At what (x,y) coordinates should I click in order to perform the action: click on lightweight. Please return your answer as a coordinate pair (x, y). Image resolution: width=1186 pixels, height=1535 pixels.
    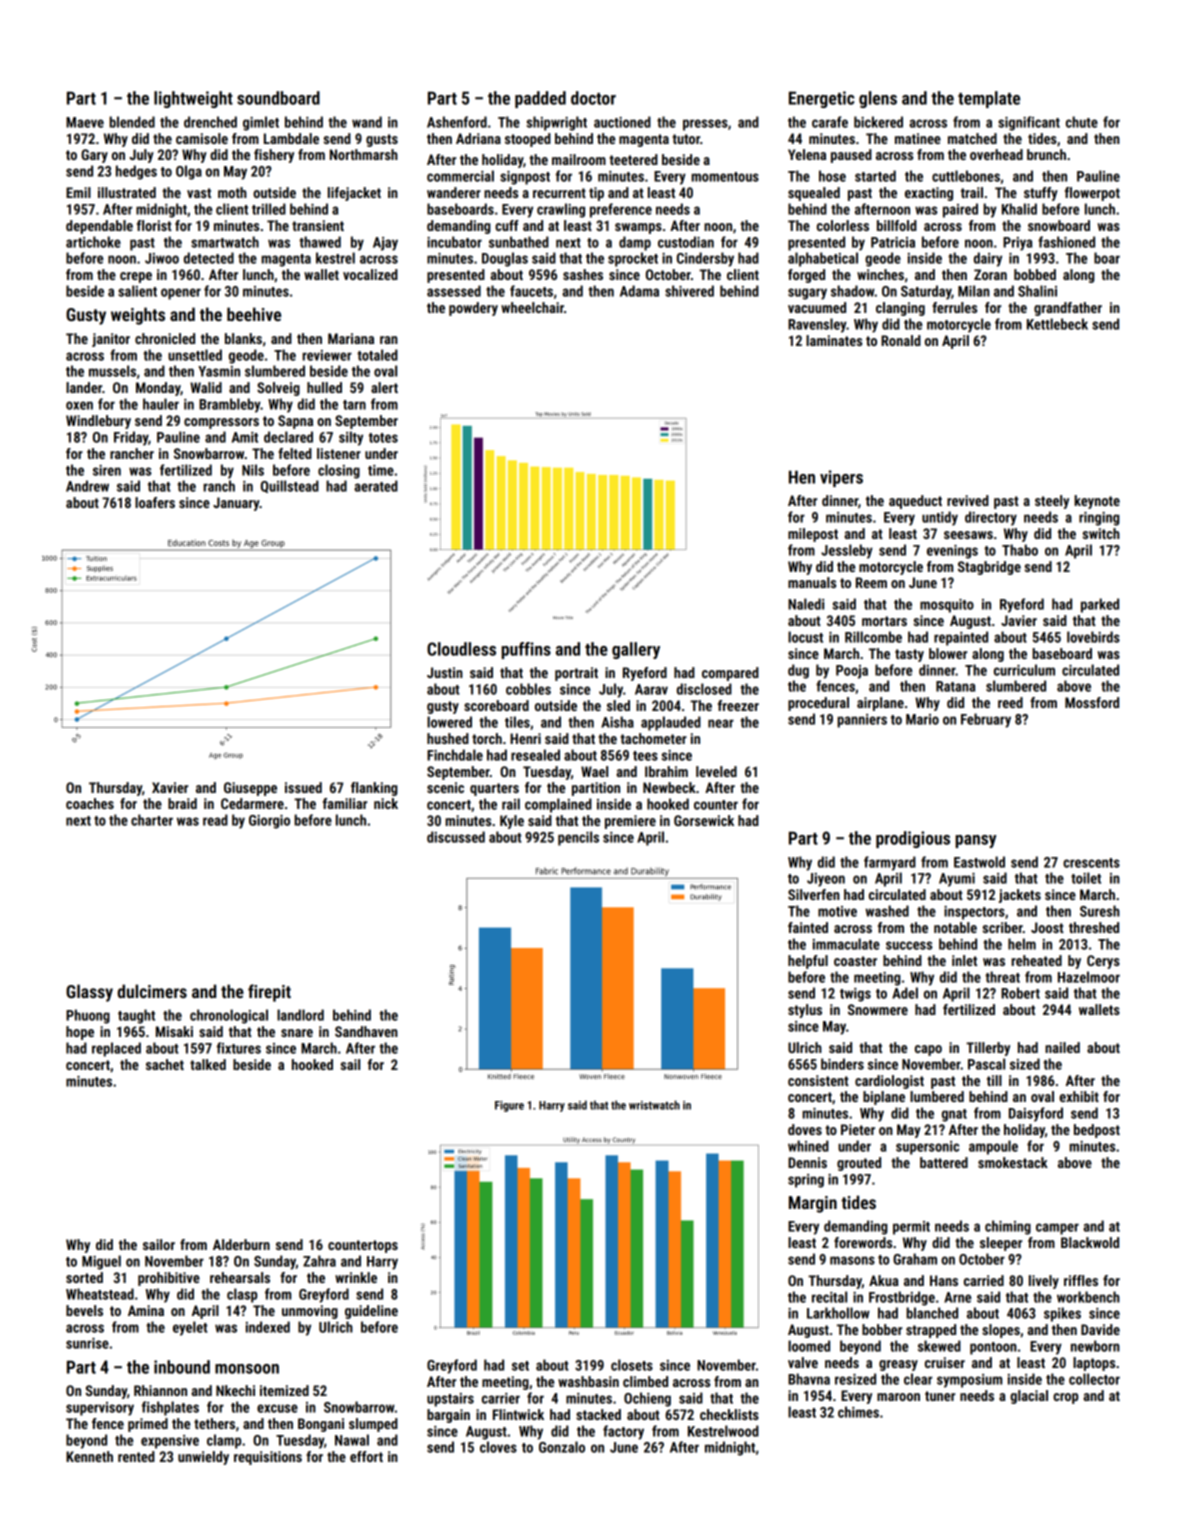
    Looking at the image, I should click on (193, 99).
